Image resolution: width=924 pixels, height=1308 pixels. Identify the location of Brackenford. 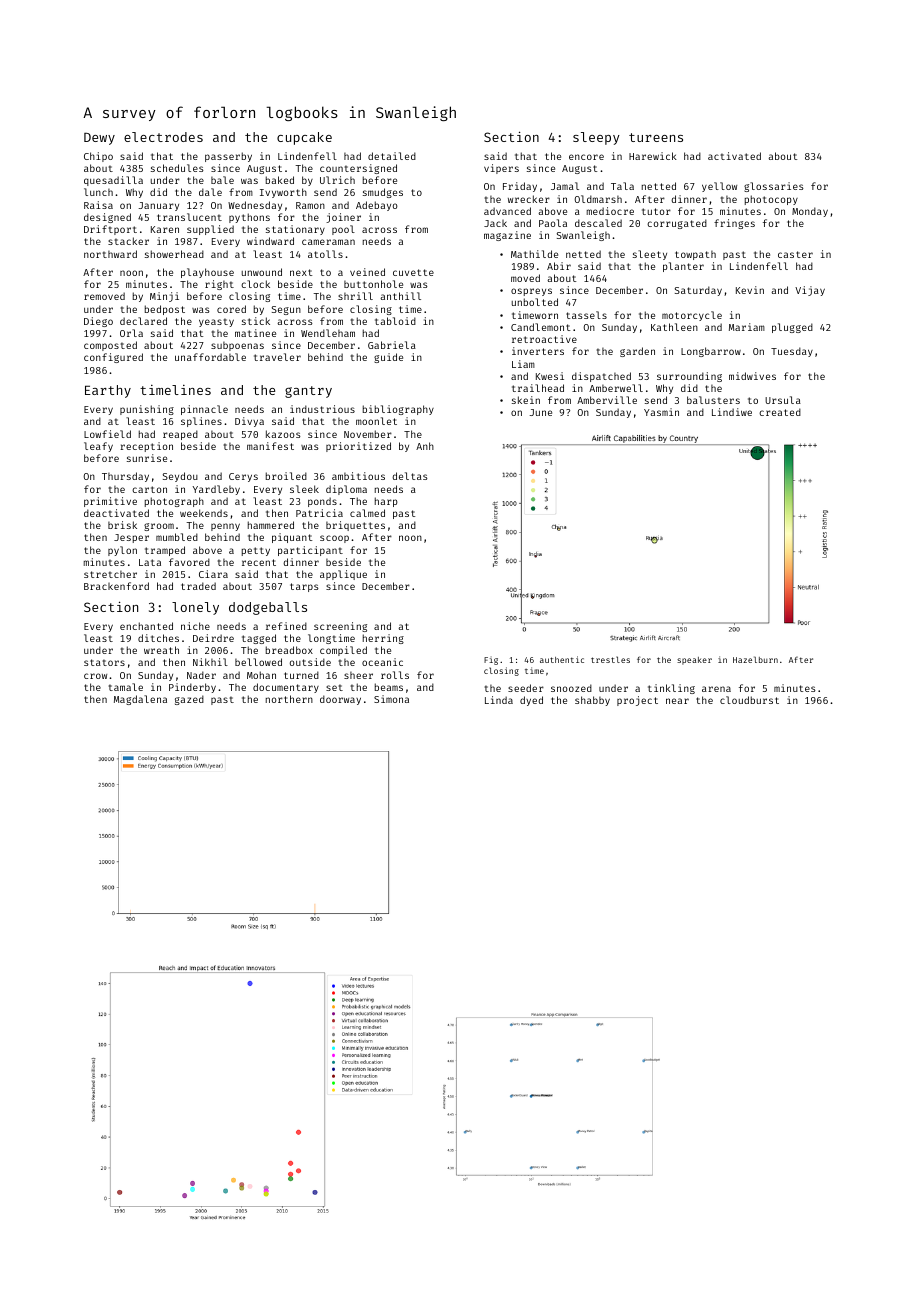
(116, 586).
